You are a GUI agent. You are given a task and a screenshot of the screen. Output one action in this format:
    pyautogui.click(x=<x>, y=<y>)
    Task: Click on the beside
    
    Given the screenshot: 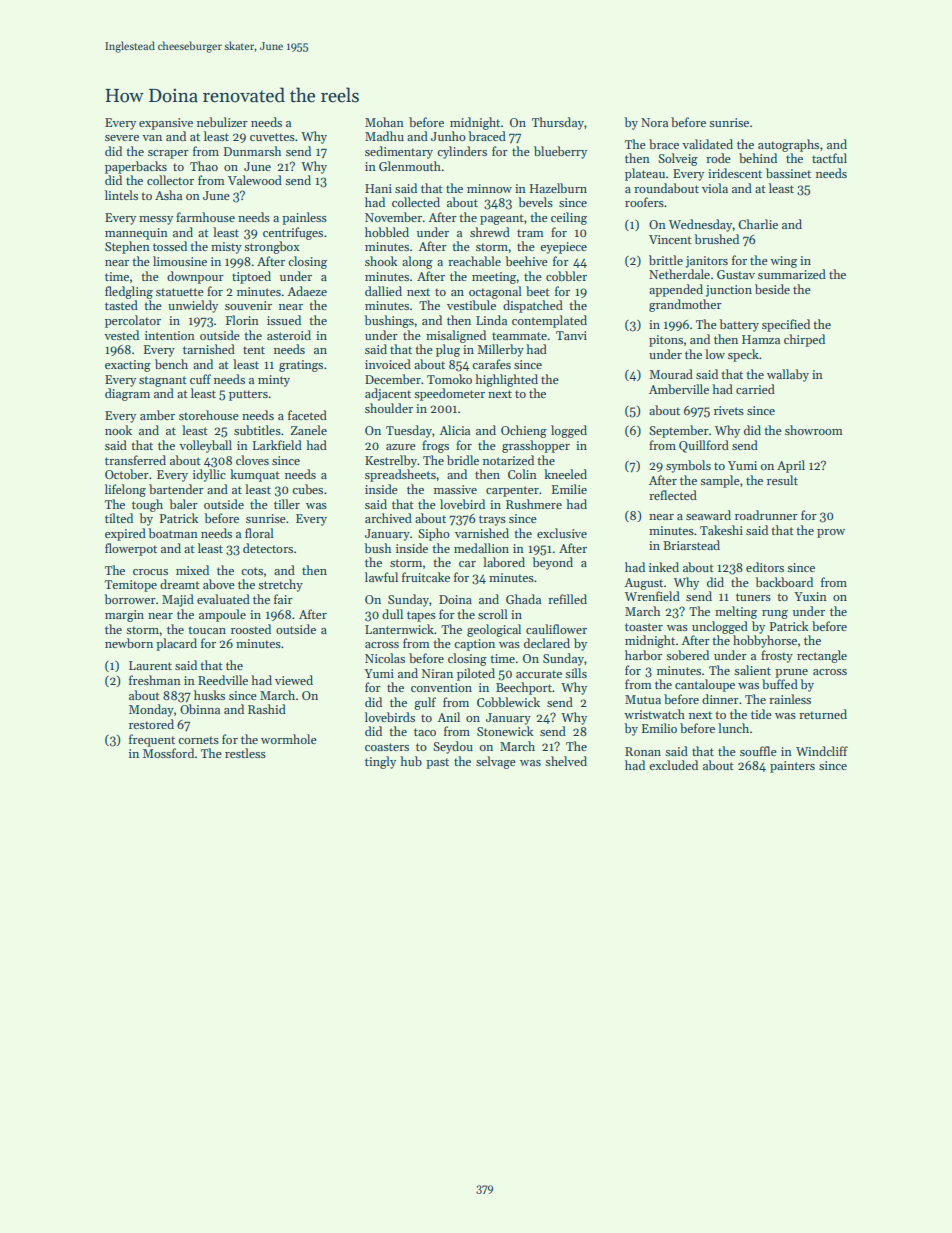 What is the action you would take?
    pyautogui.click(x=772, y=289)
